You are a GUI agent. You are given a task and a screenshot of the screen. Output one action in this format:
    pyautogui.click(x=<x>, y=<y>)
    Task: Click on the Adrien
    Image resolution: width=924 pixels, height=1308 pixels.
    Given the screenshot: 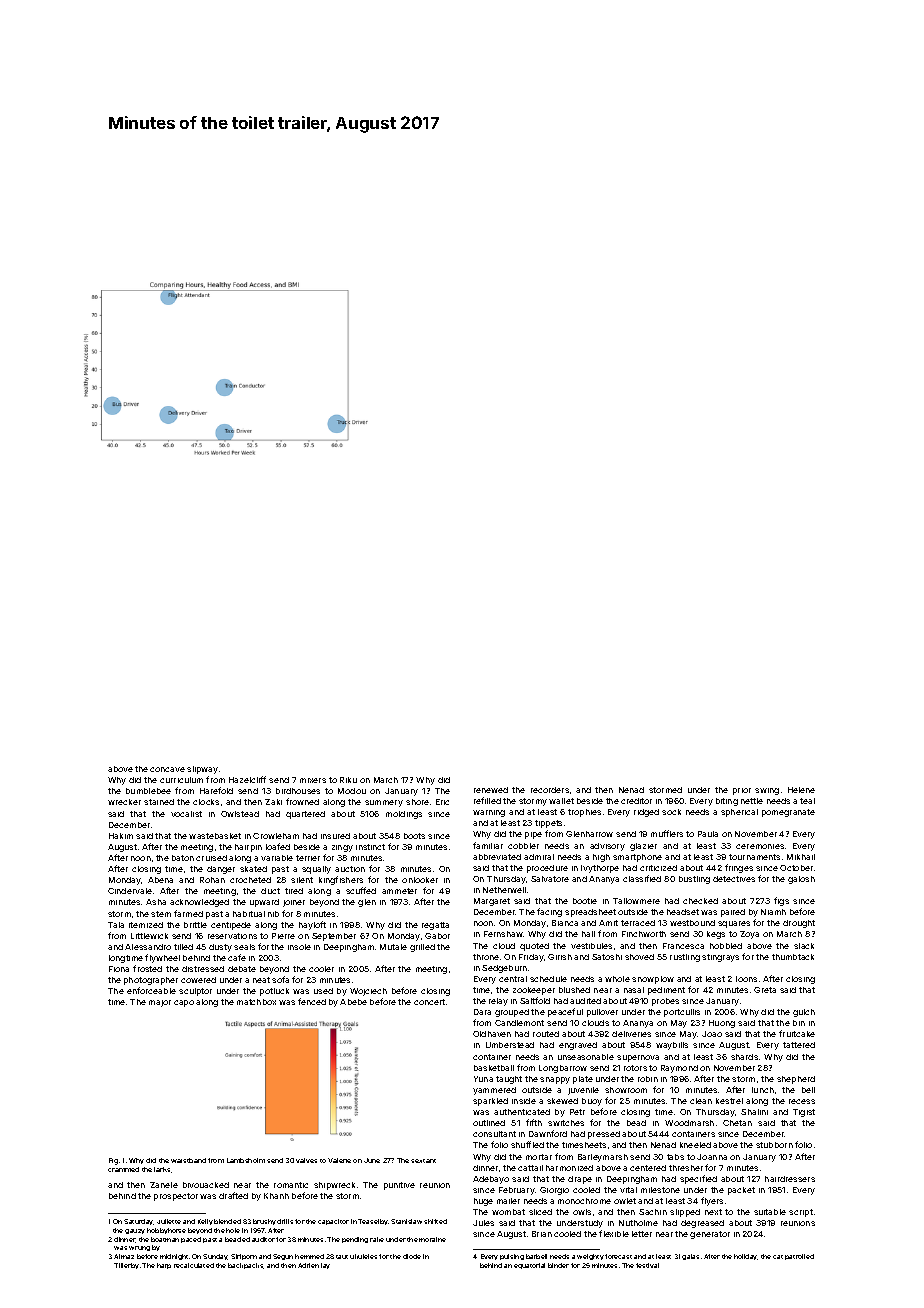 What is the action you would take?
    pyautogui.click(x=308, y=1265)
